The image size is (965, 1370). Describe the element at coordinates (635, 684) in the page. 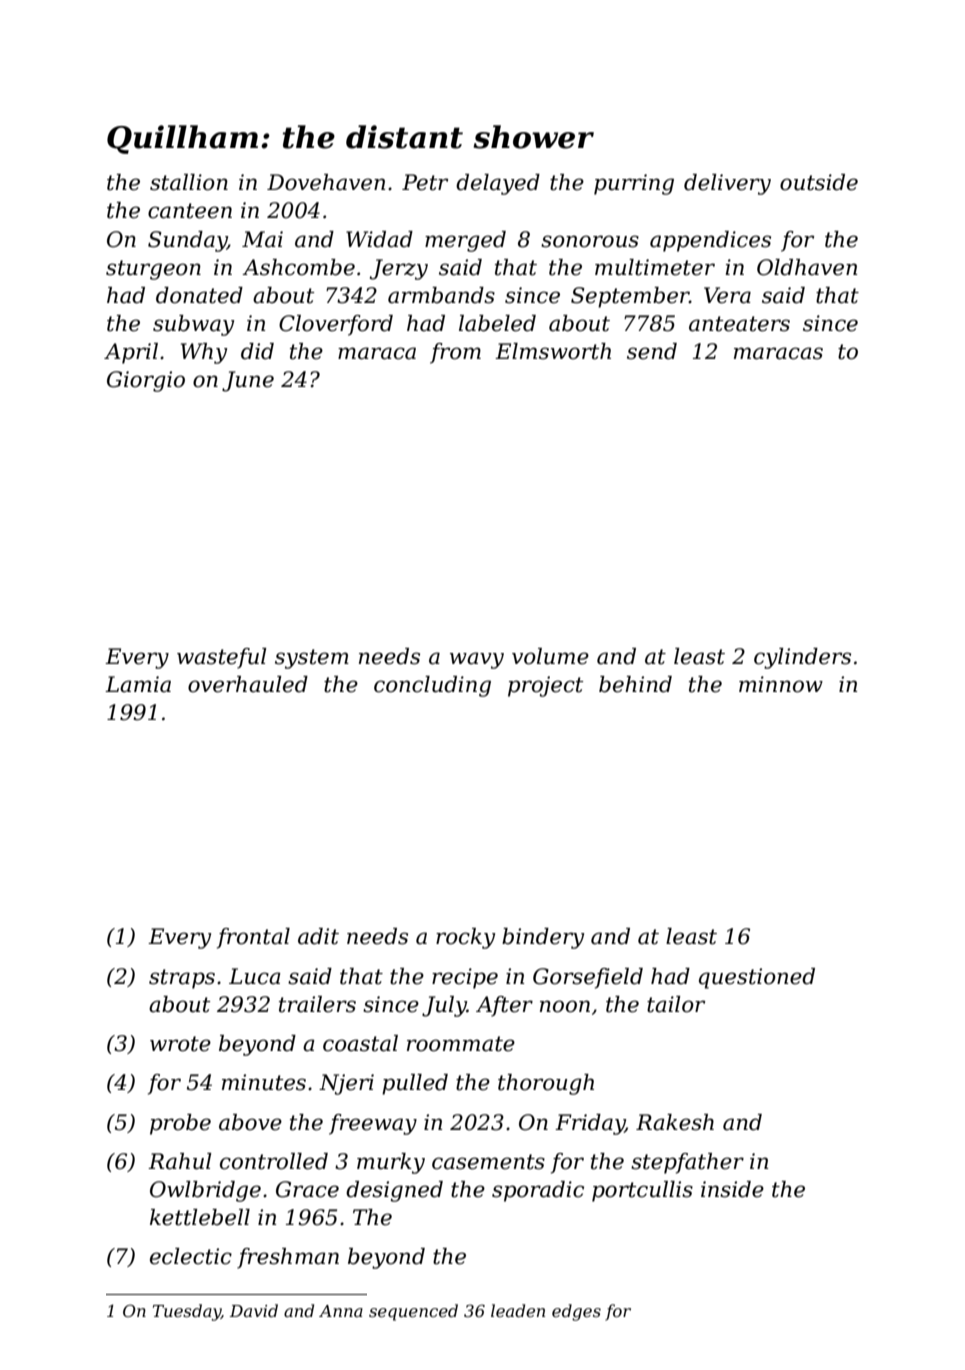

I see `behind` at that location.
